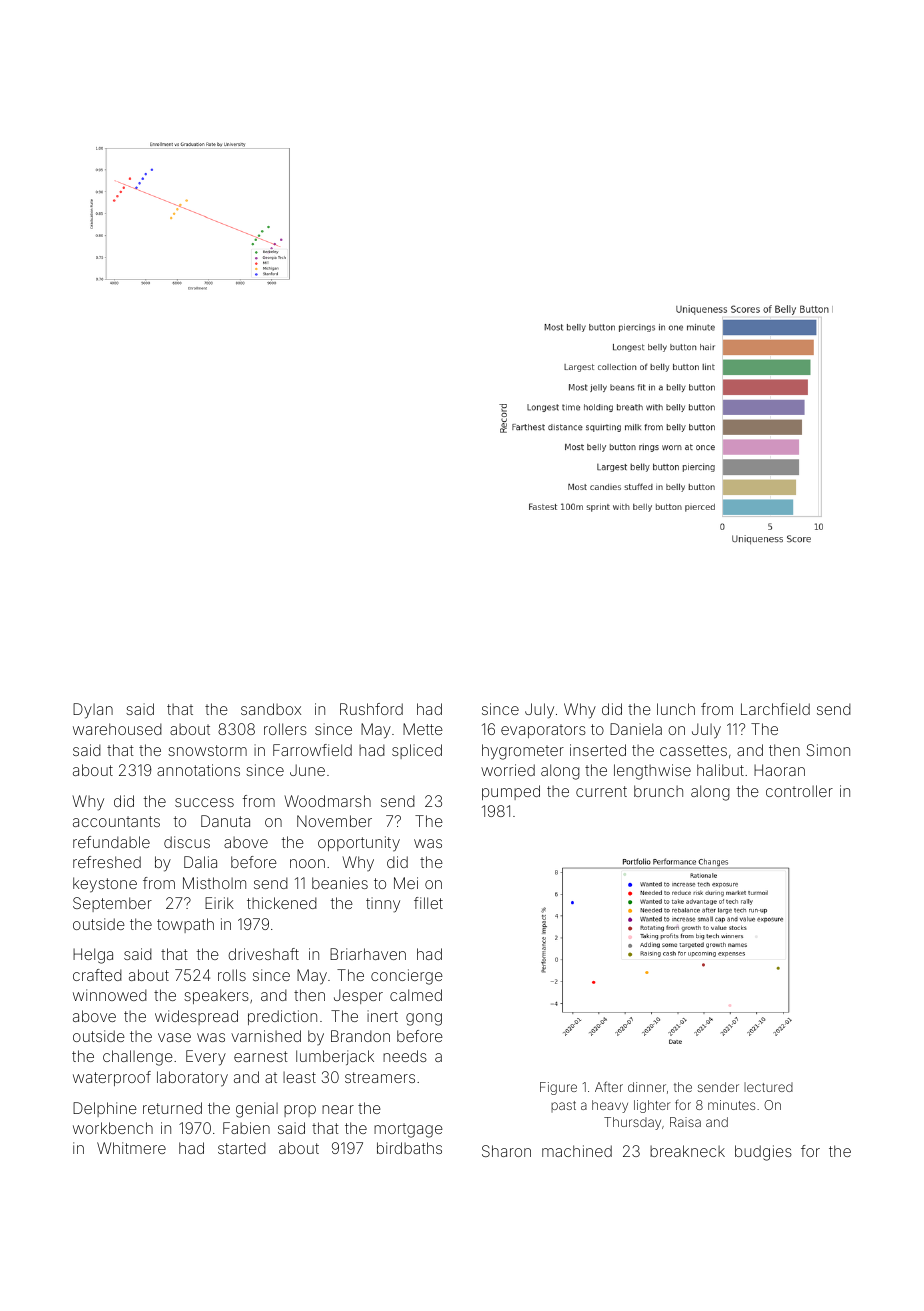 This screenshot has width=924, height=1311. Describe the element at coordinates (799, 791) in the screenshot. I see `controller` at that location.
